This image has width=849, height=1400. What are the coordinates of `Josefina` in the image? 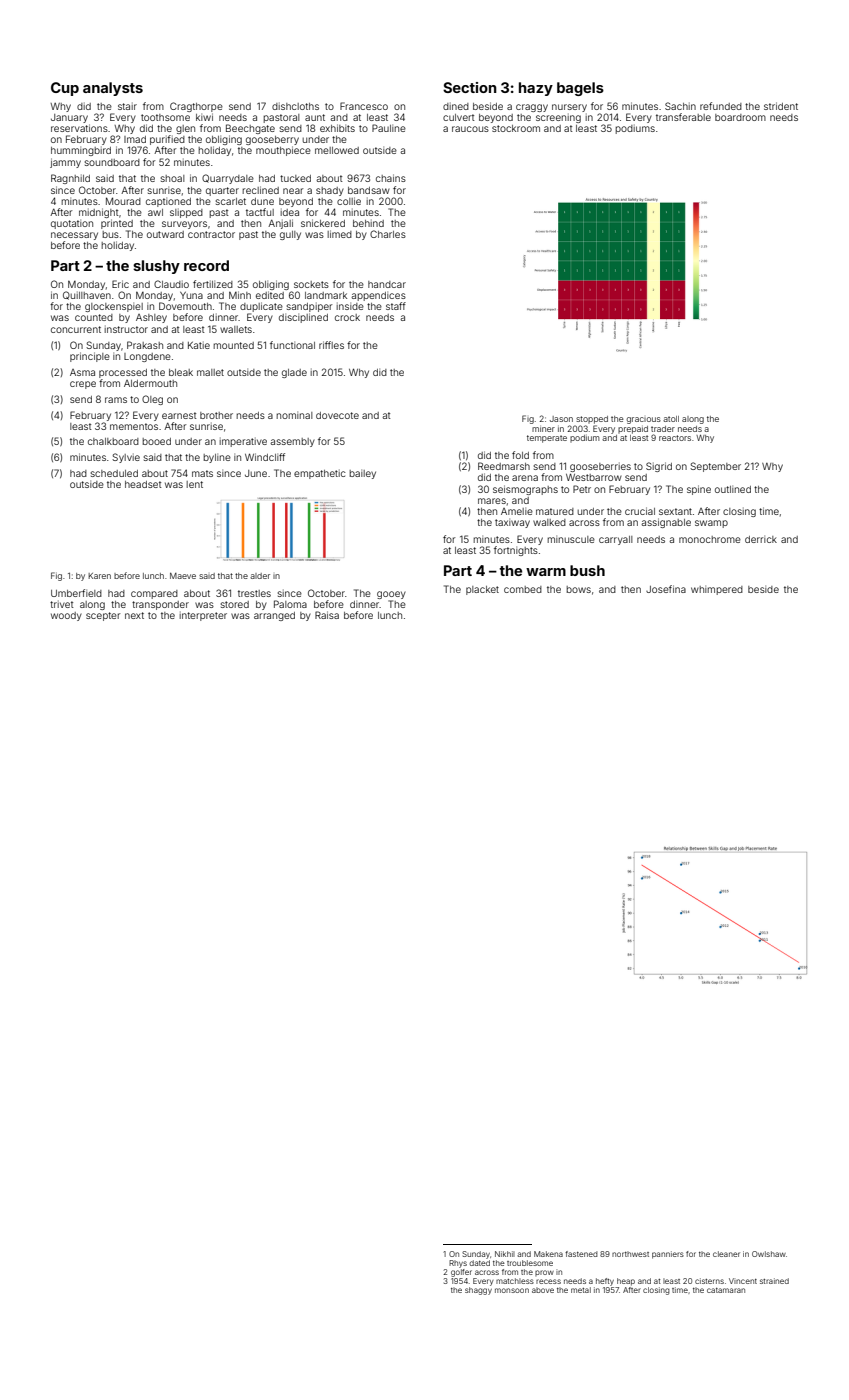 It's located at (666, 589).
